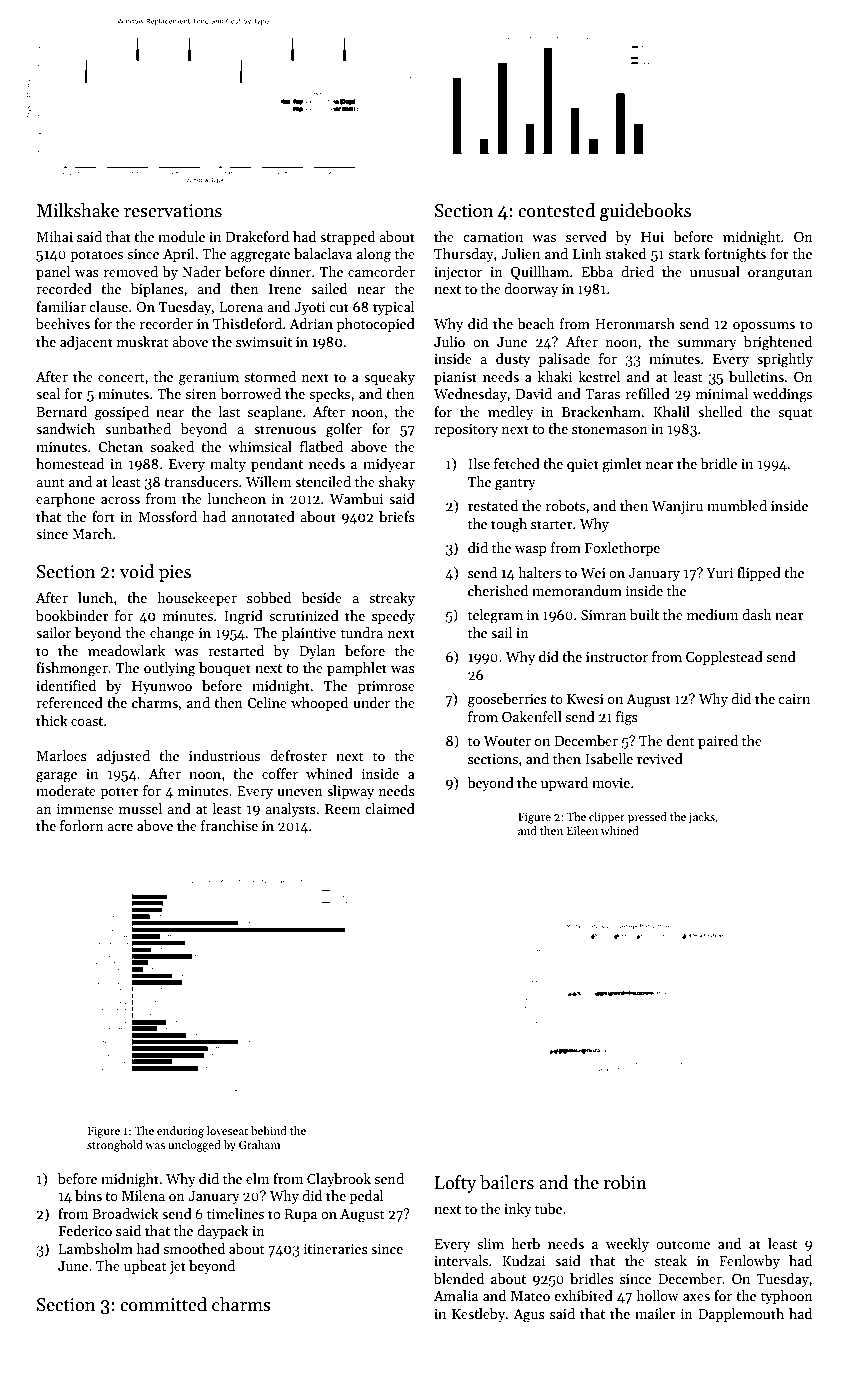 Image resolution: width=849 pixels, height=1400 pixels. Describe the element at coordinates (683, 1244) in the screenshot. I see `outcome` at that location.
